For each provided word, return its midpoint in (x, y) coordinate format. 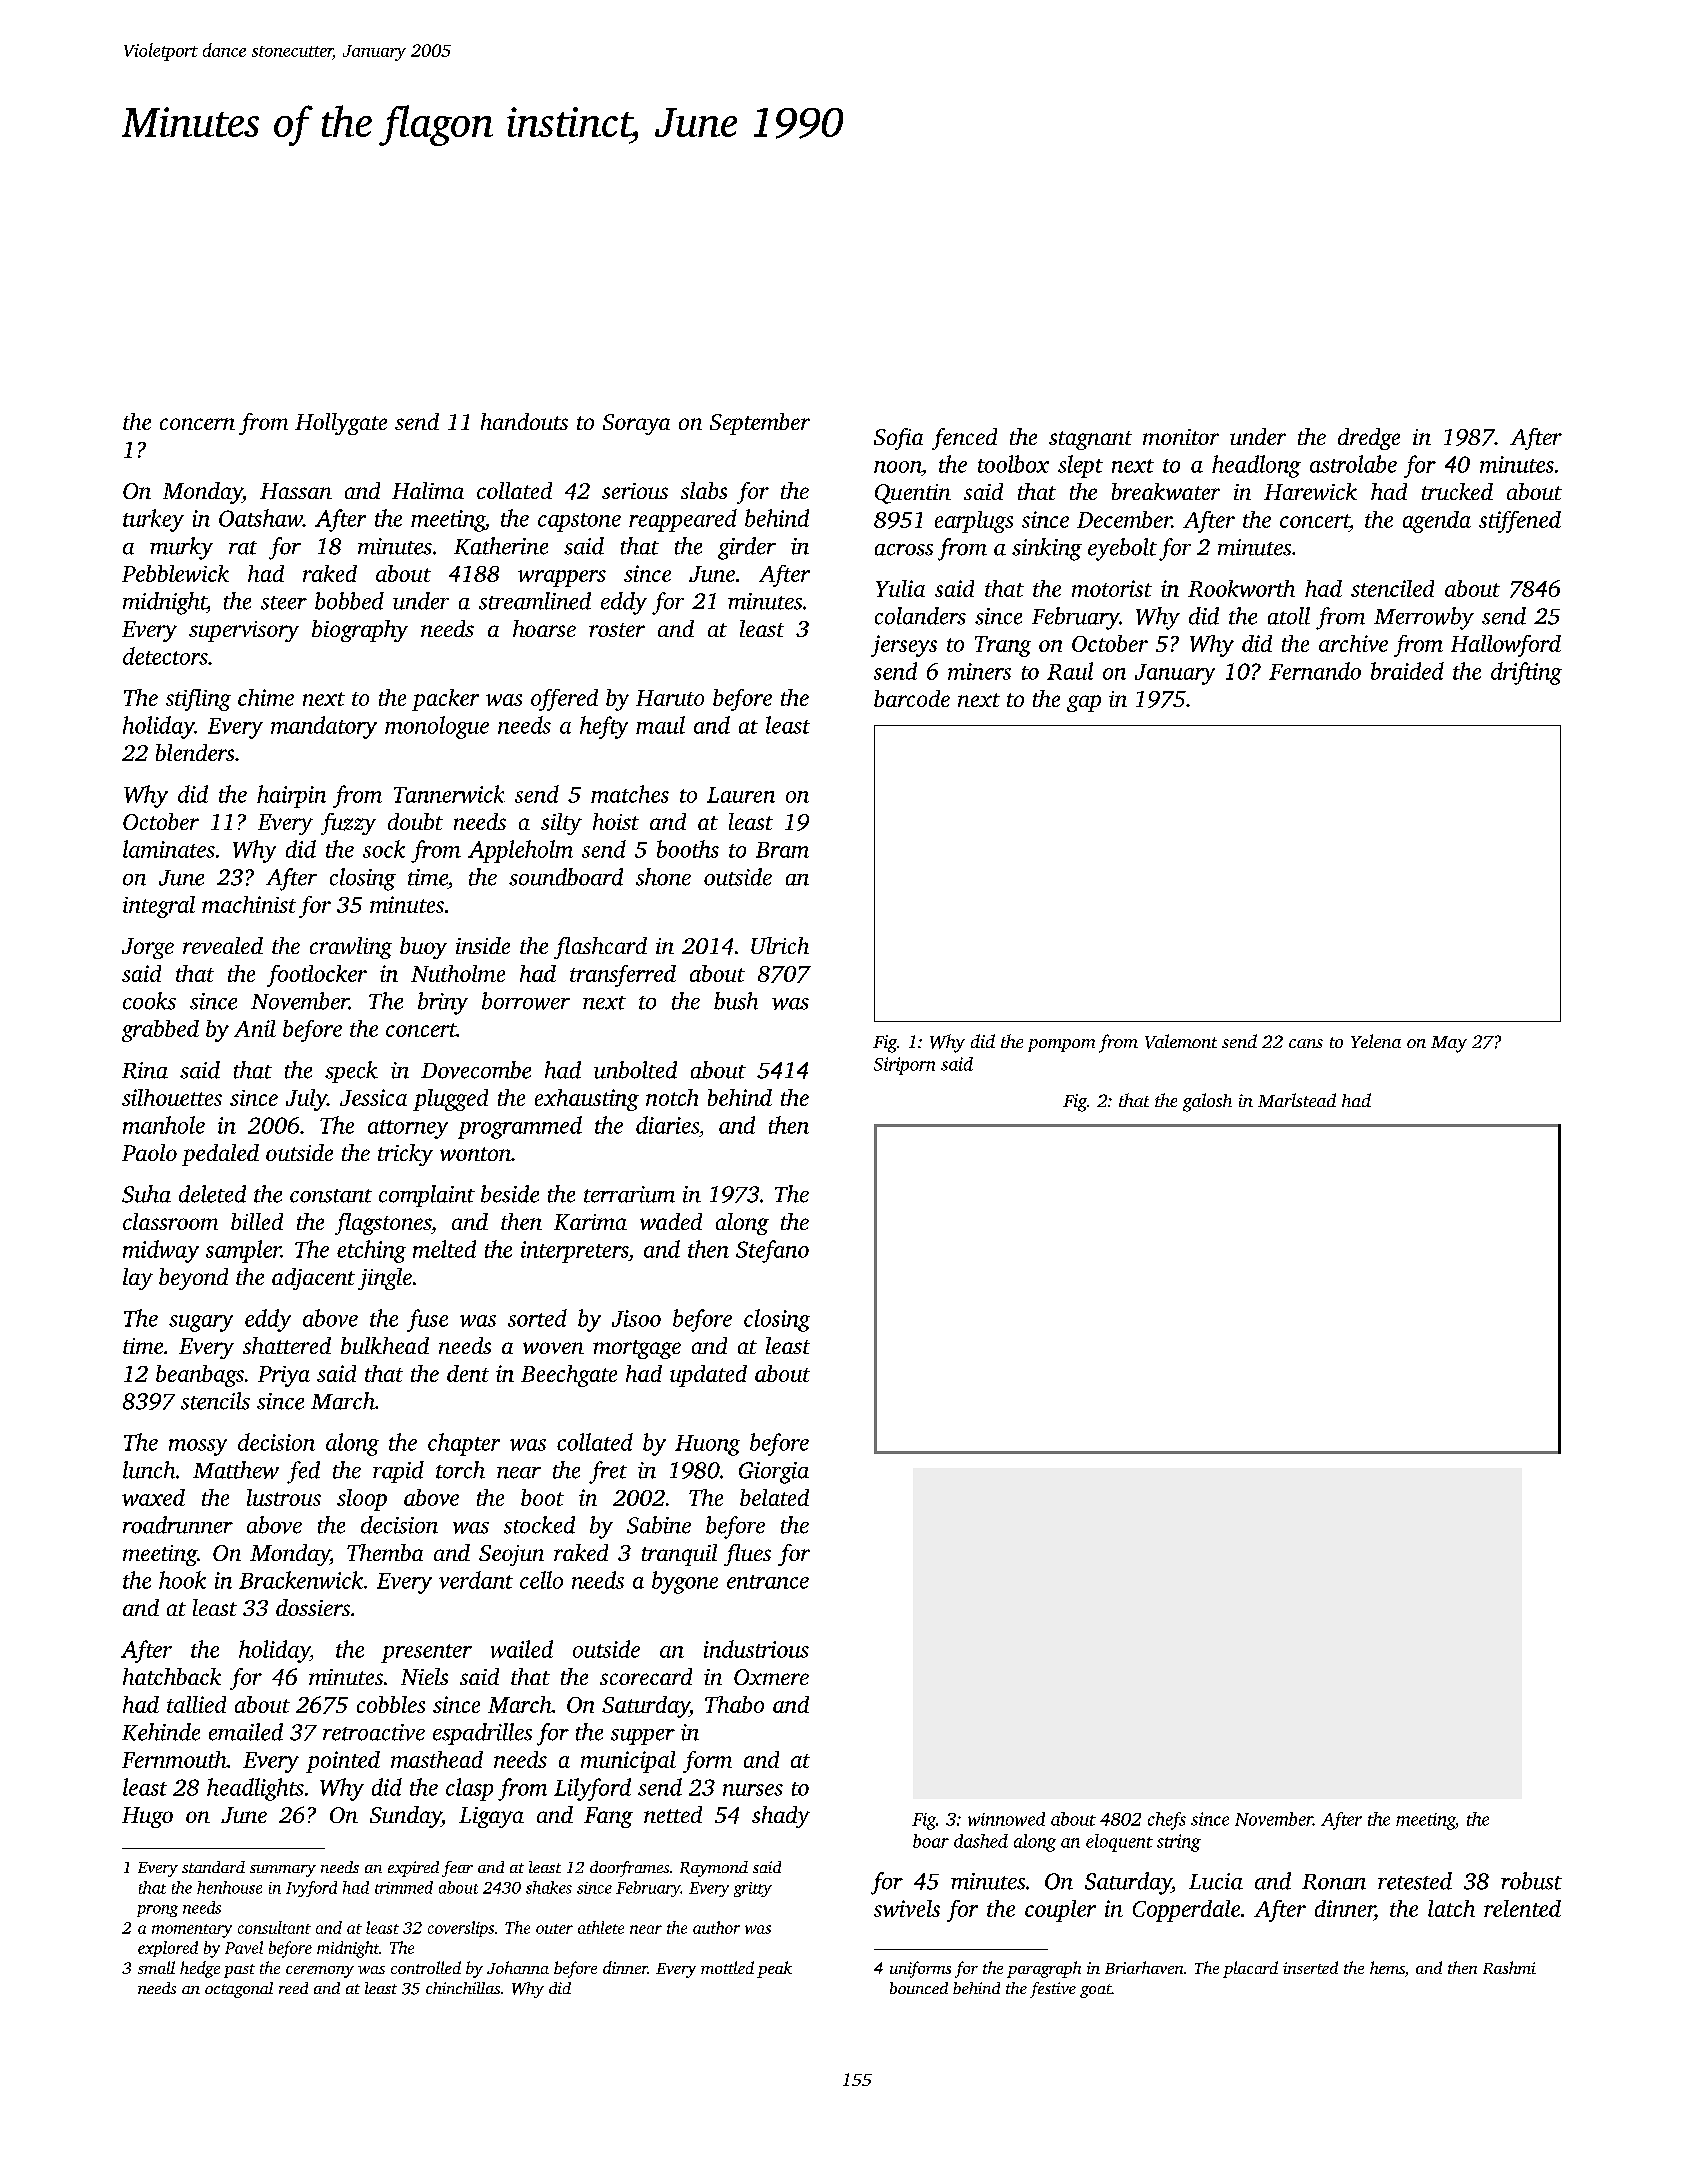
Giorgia (774, 1473)
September (760, 424)
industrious (756, 1649)
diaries (667, 1125)
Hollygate (341, 424)
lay (138, 1279)
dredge (1369, 439)
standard (213, 1867)
